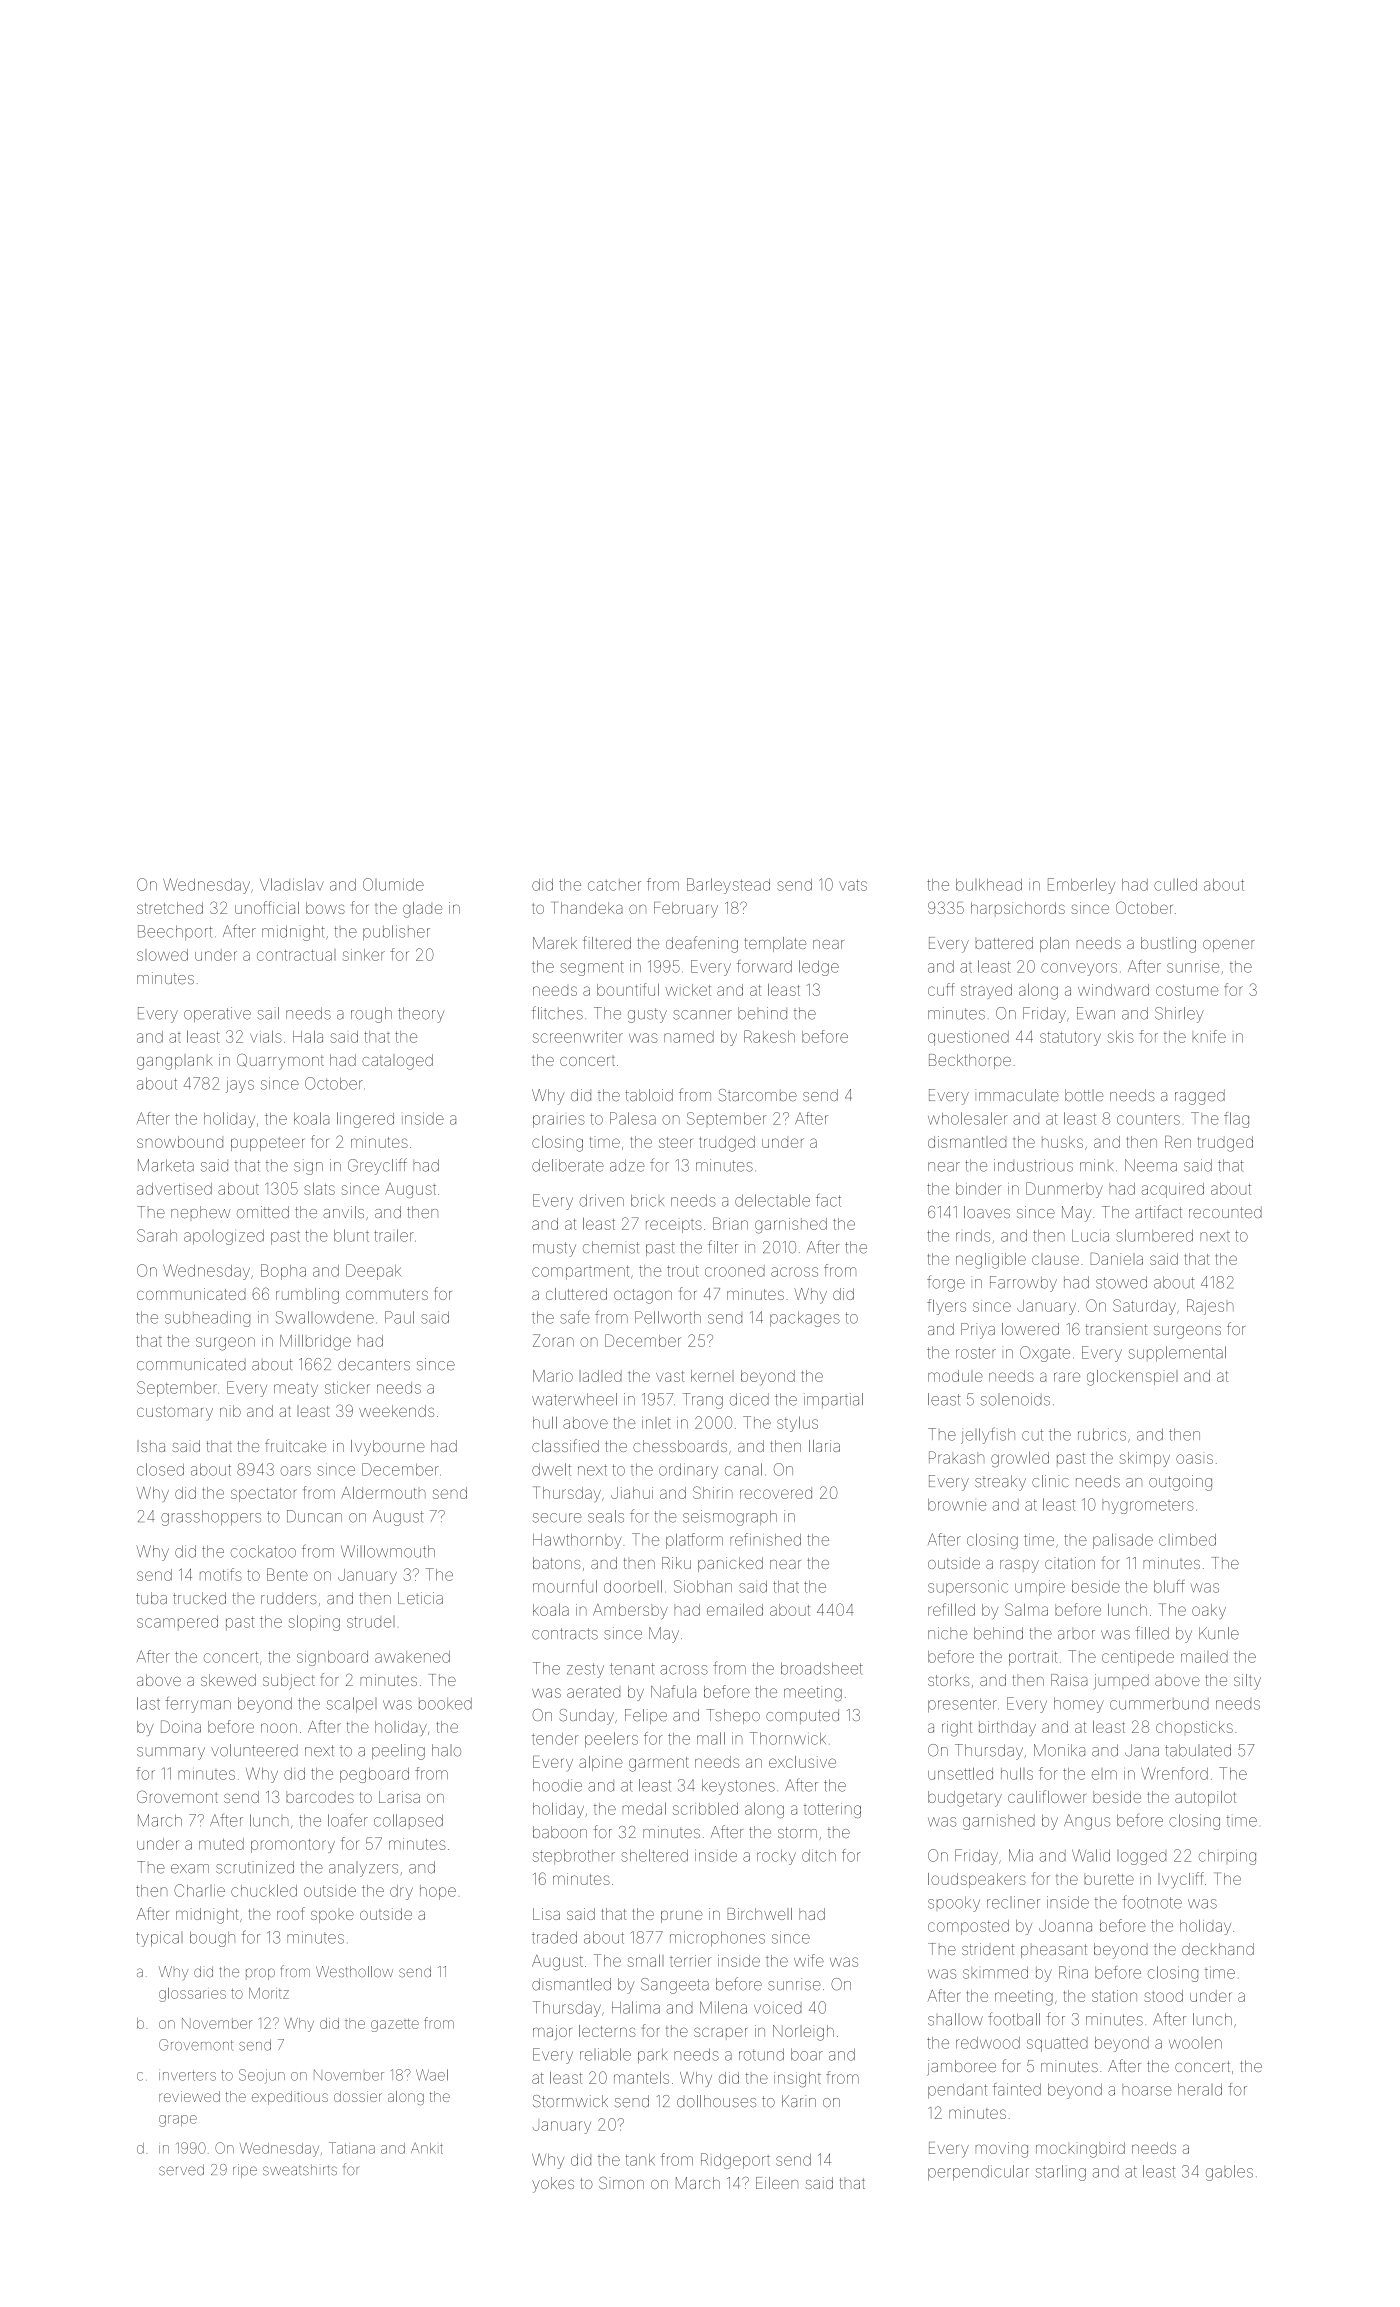 The image size is (1400, 2307). What do you see at coordinates (393, 884) in the screenshot?
I see `Olumide` at bounding box center [393, 884].
